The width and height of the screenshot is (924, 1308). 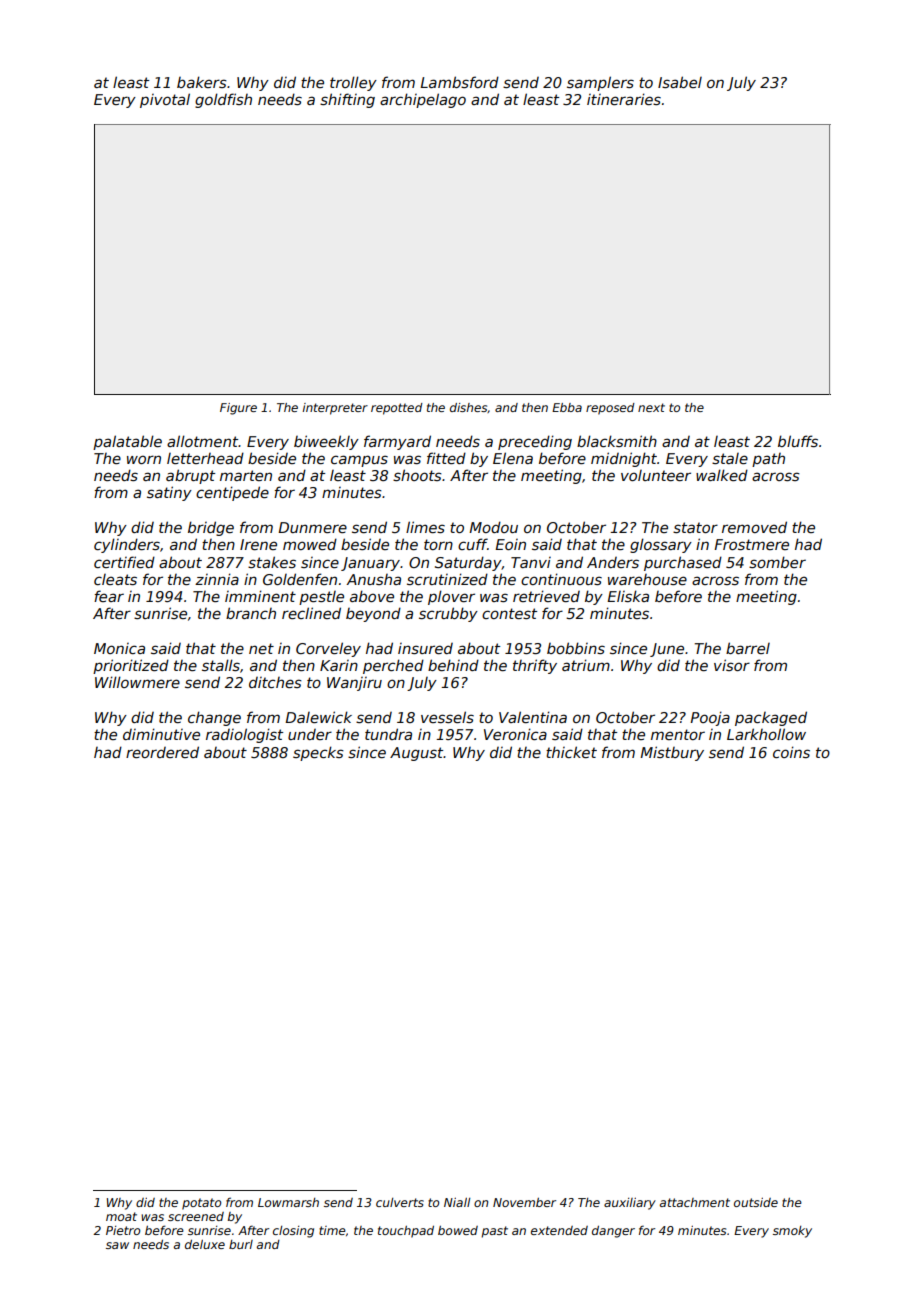 What do you see at coordinates (459, 82) in the screenshot?
I see `Lambsford` at bounding box center [459, 82].
